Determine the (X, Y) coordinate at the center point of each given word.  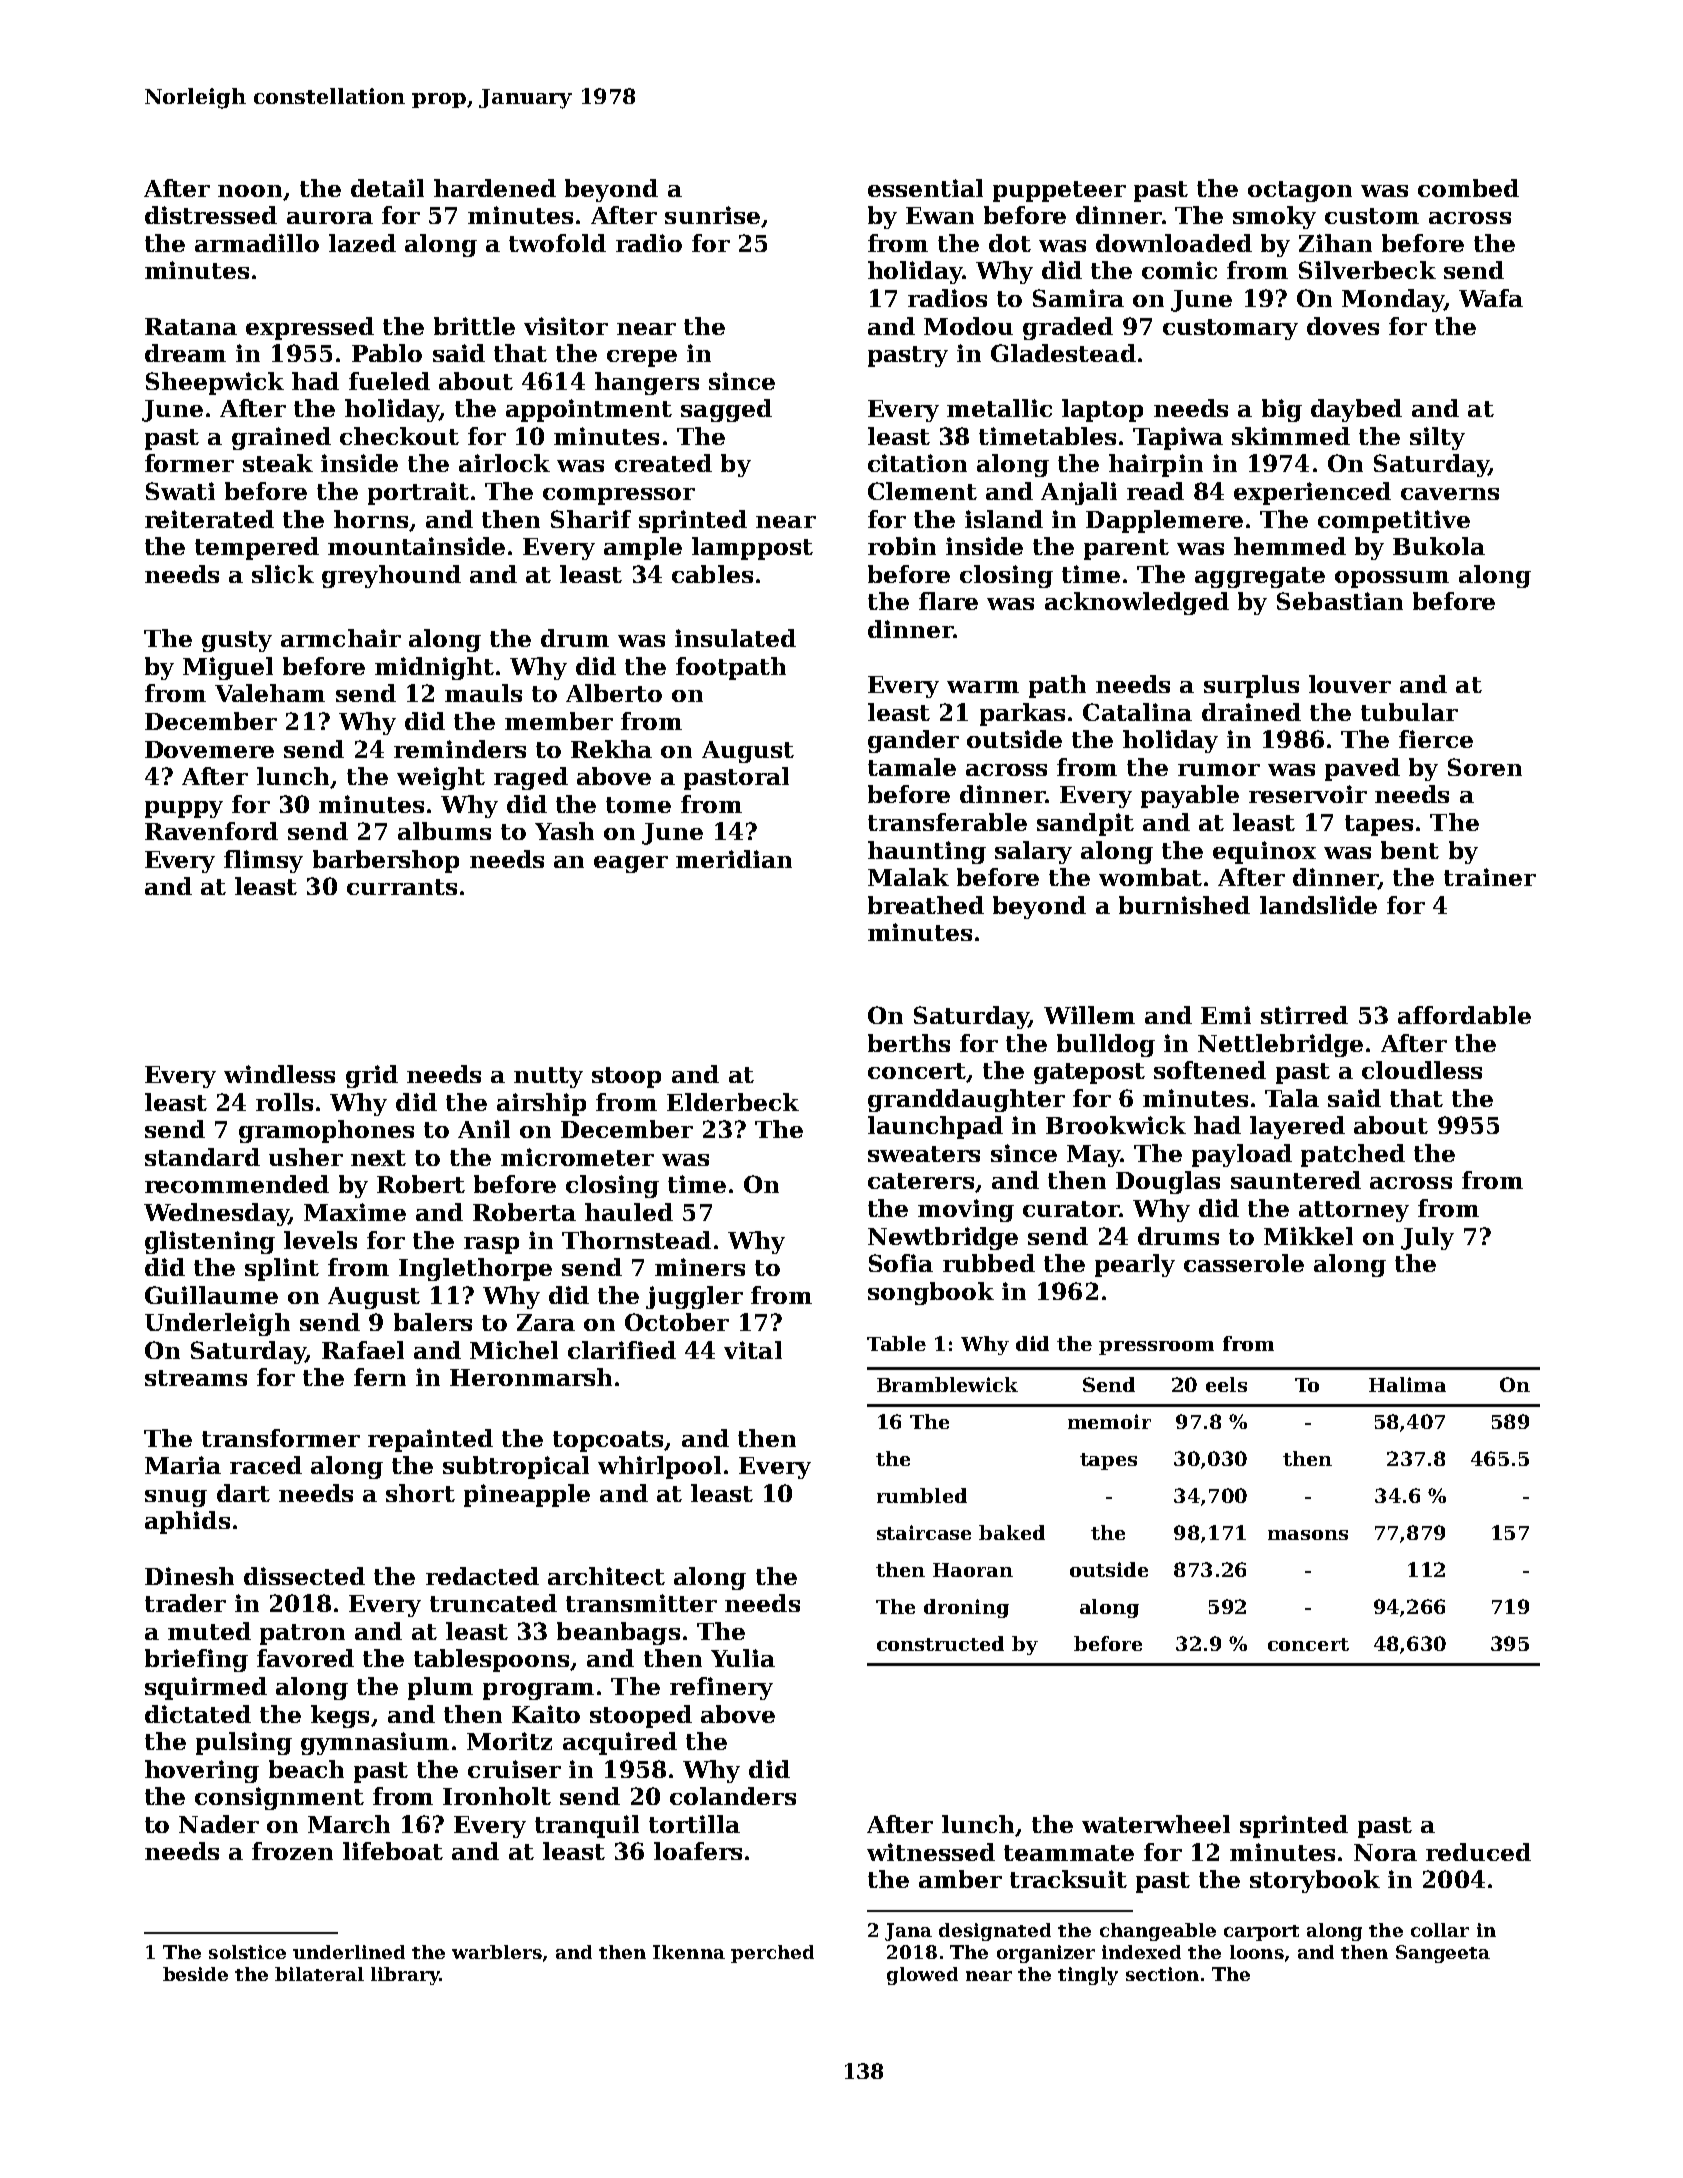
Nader (219, 1824)
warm (983, 687)
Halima (1407, 1384)
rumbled (922, 1495)
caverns (1450, 494)
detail (387, 188)
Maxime (355, 1212)
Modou (968, 326)
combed (1468, 188)
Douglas (1168, 1182)
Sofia (901, 1263)
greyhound (391, 576)
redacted (482, 1576)
